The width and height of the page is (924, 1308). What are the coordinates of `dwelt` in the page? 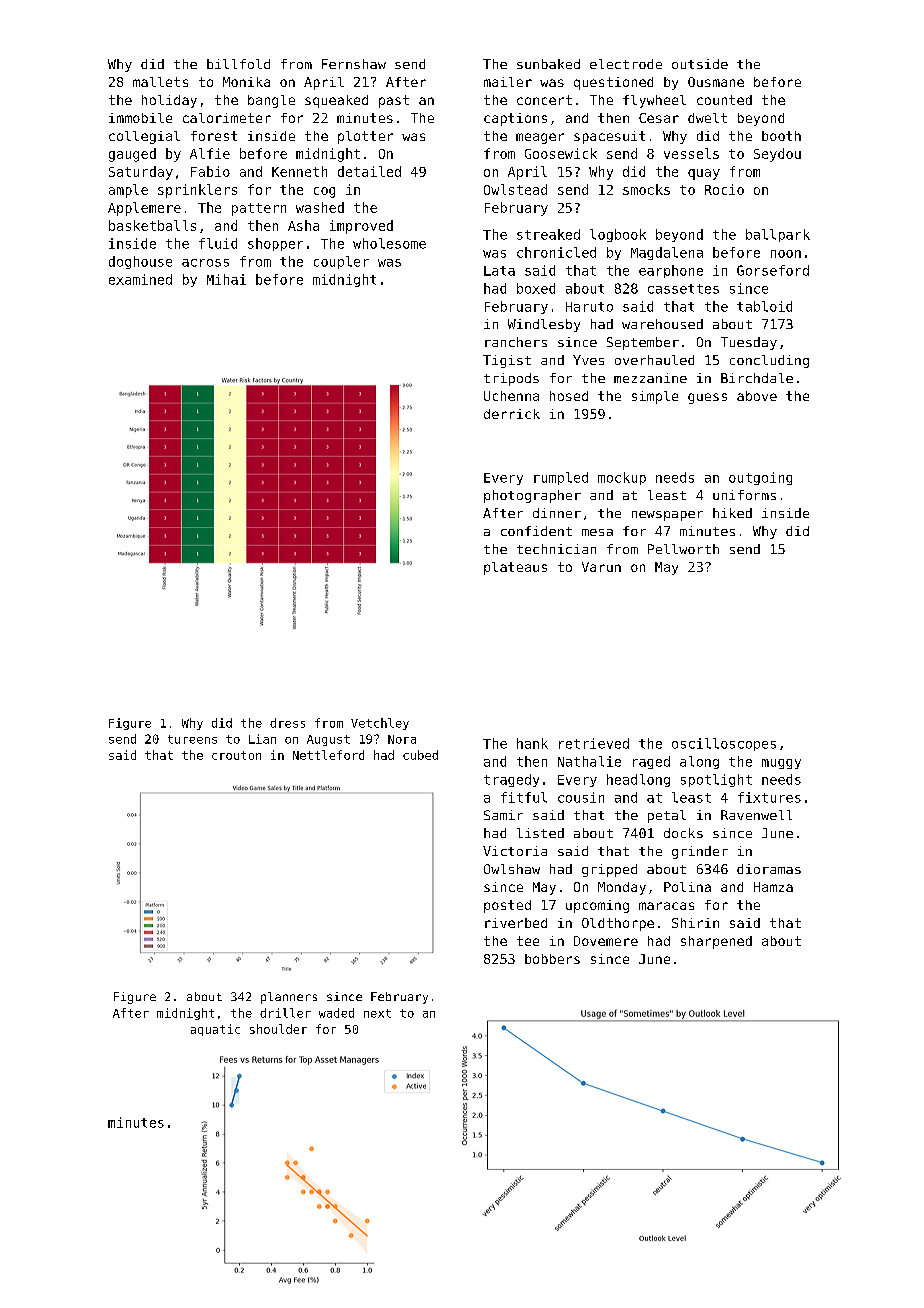 It's located at (707, 118).
